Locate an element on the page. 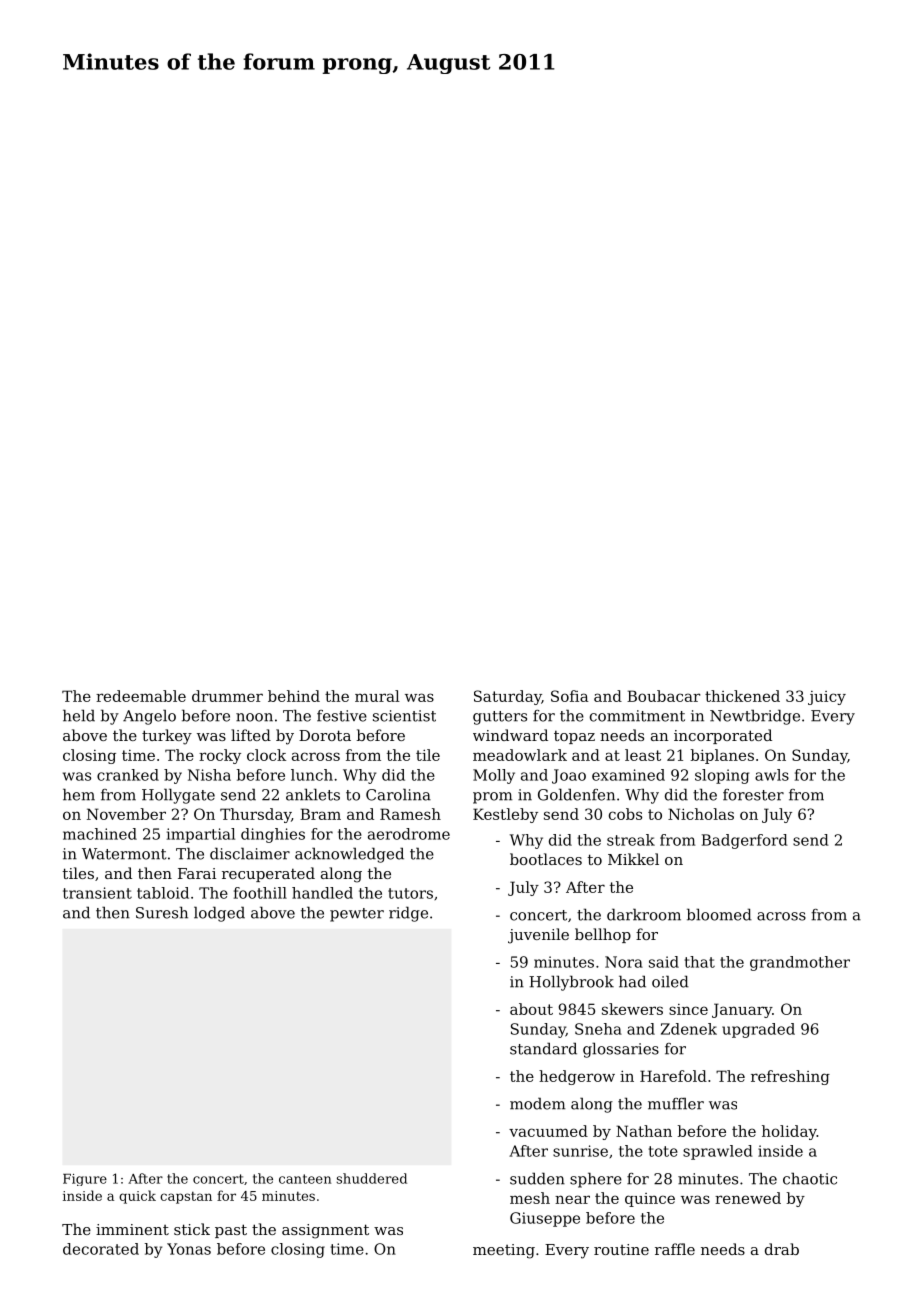 This page has height=1308, width=924. redeemable is located at coordinates (141, 696).
